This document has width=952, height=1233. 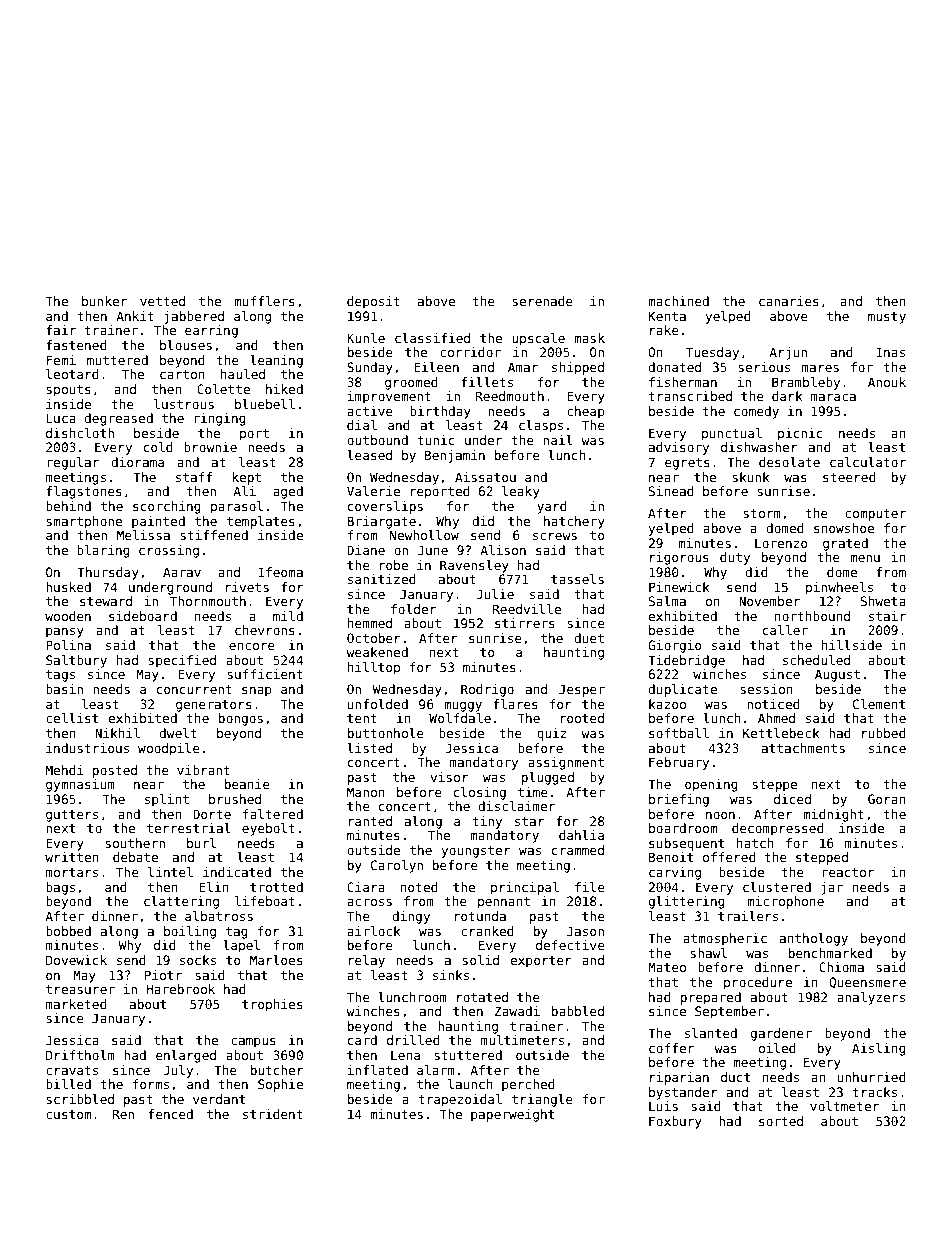 I want to click on deposit, so click(x=373, y=302).
